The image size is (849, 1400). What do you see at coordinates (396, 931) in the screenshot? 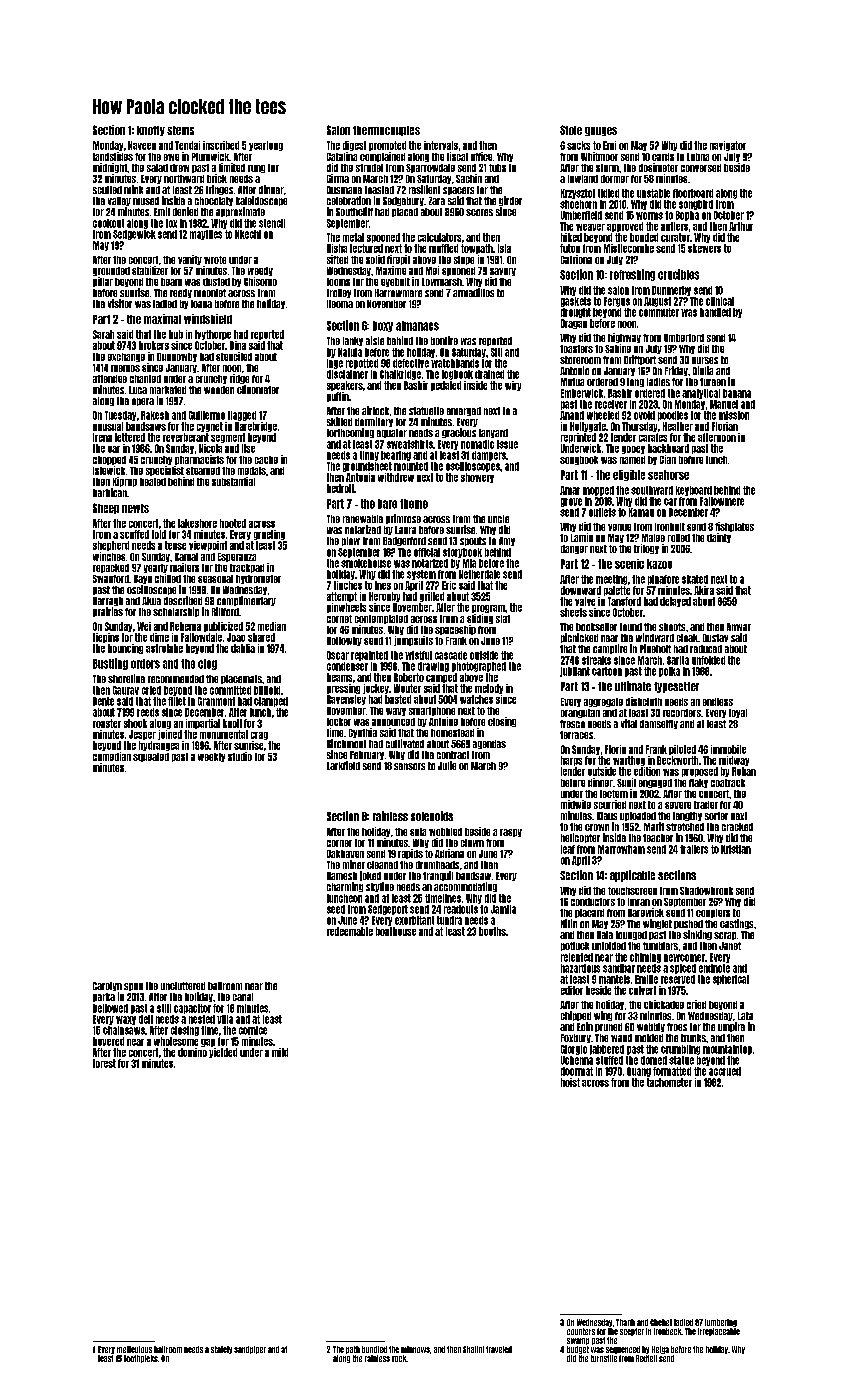
I see `boathouse` at bounding box center [396, 931].
